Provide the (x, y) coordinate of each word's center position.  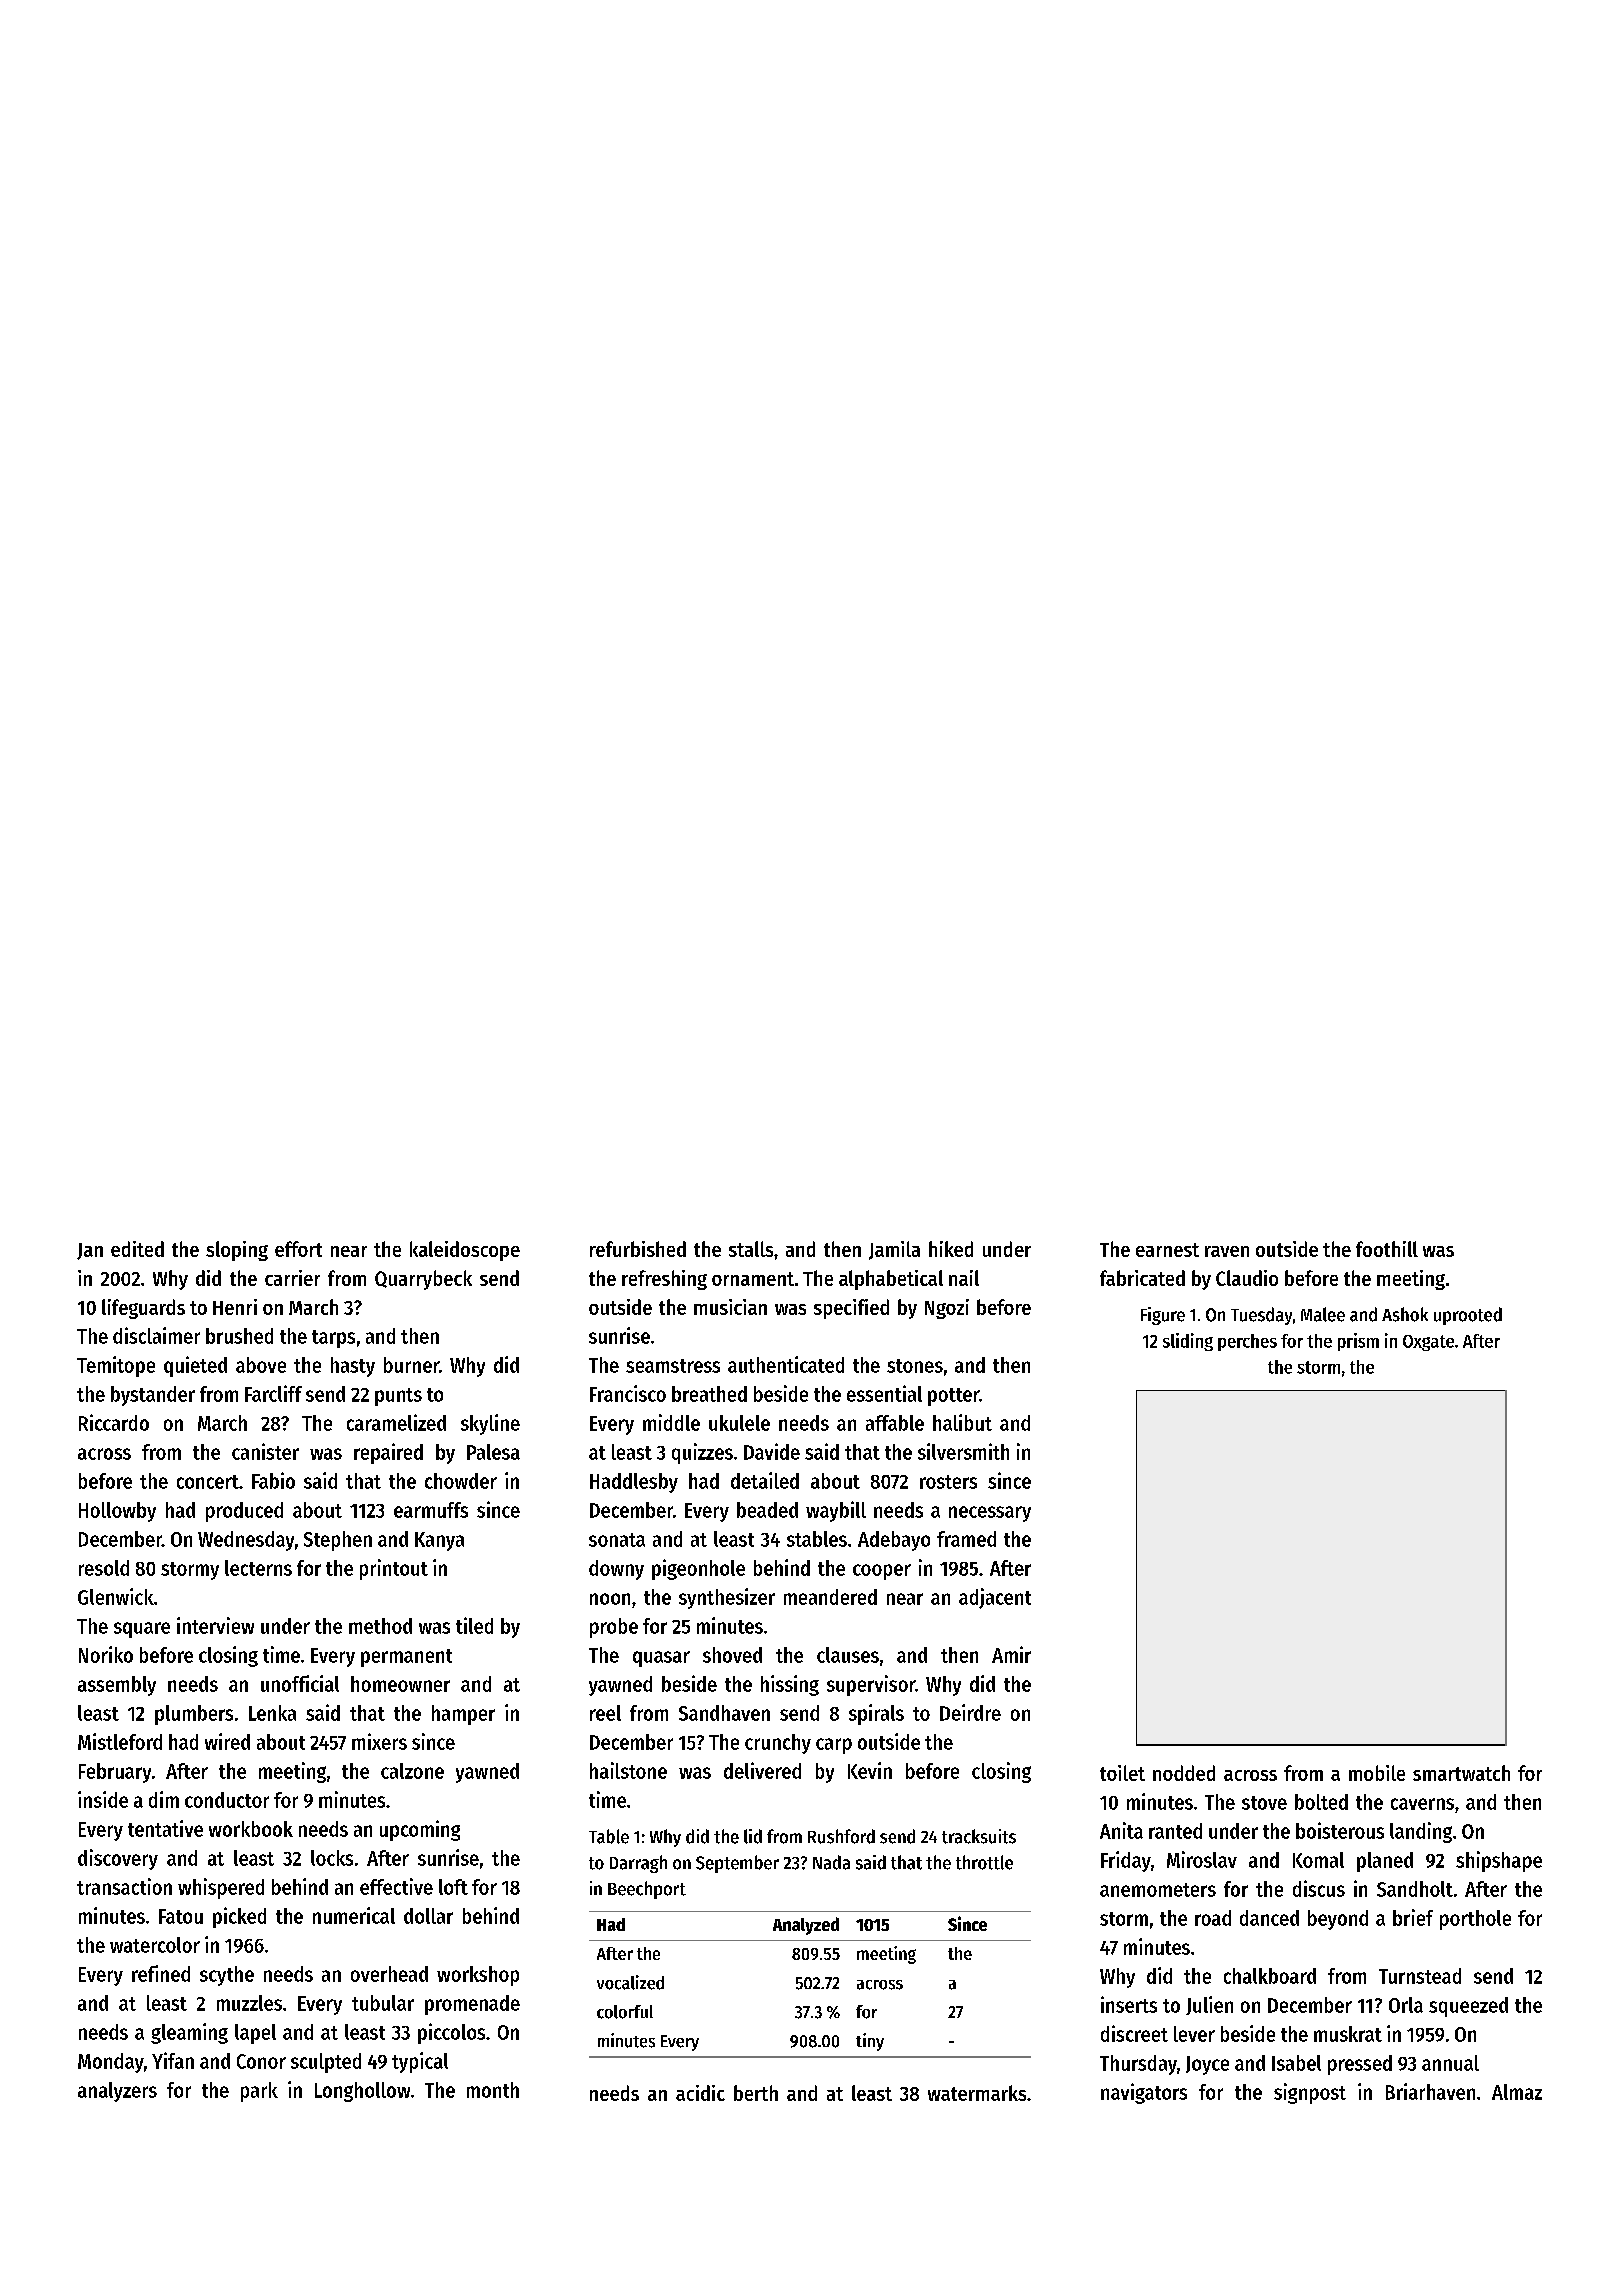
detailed (765, 1480)
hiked (951, 1249)
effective (396, 1886)
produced (244, 1512)
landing (1421, 1832)
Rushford (841, 1836)
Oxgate (1428, 1343)
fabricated (1142, 1278)
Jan (90, 1251)
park (259, 2092)
